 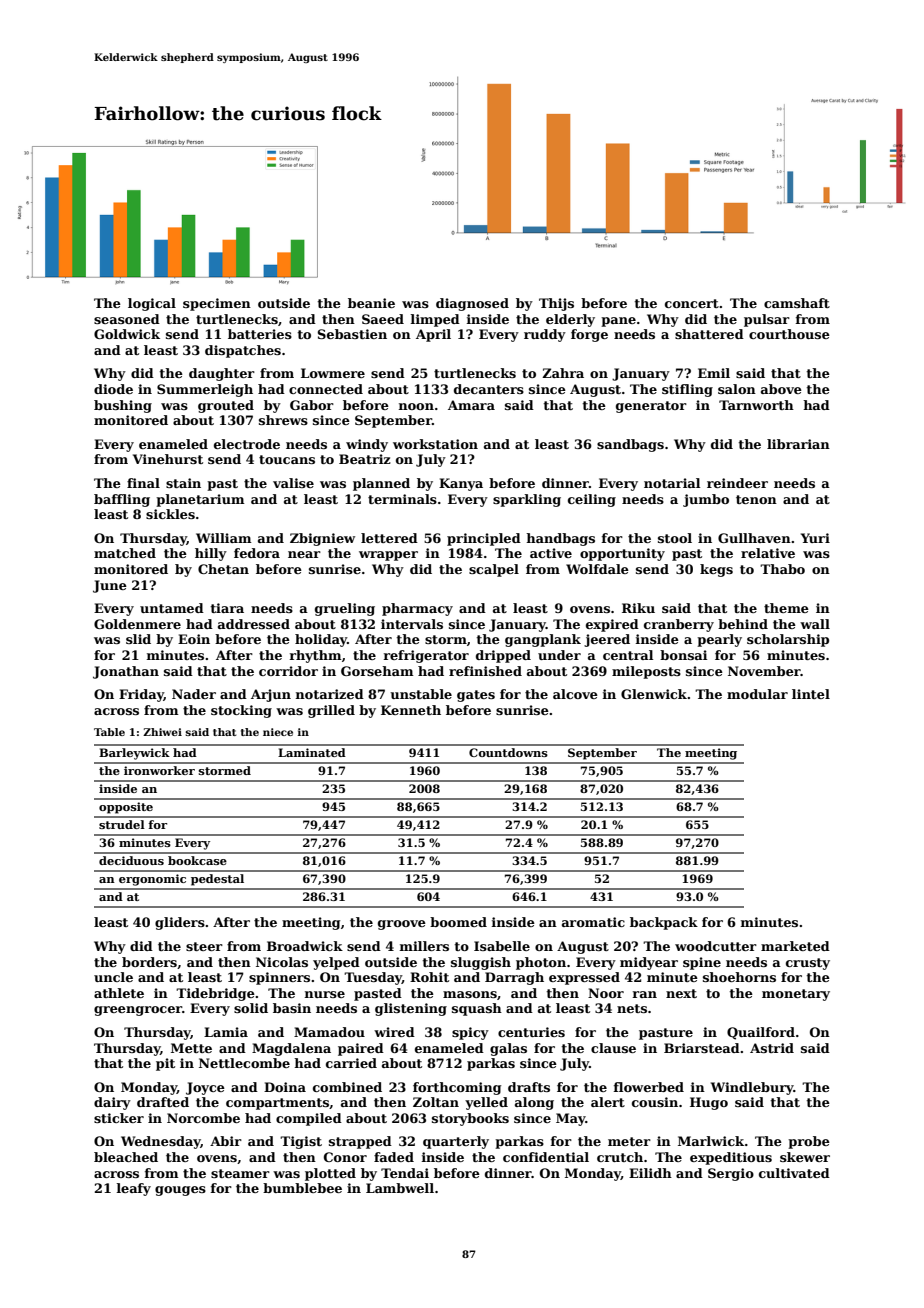 What do you see at coordinates (461, 484) in the screenshot?
I see `Kanya` at bounding box center [461, 484].
